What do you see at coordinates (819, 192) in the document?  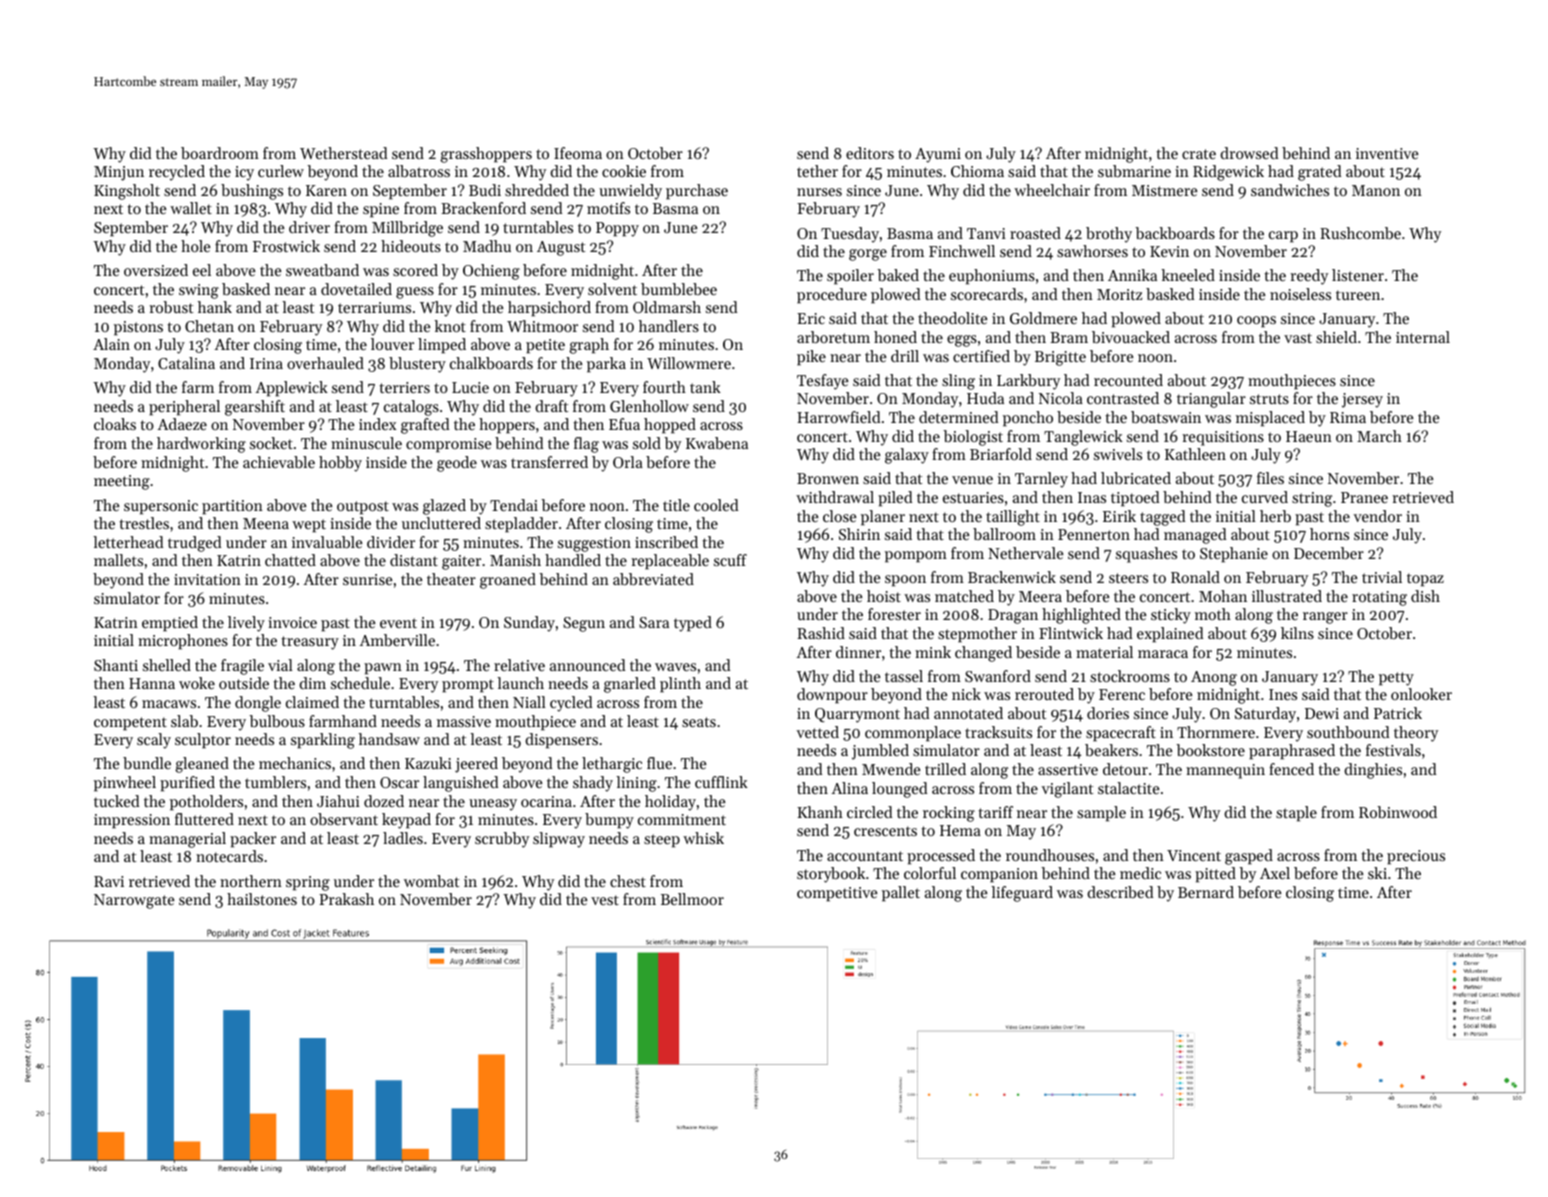 I see `nurses` at bounding box center [819, 192].
